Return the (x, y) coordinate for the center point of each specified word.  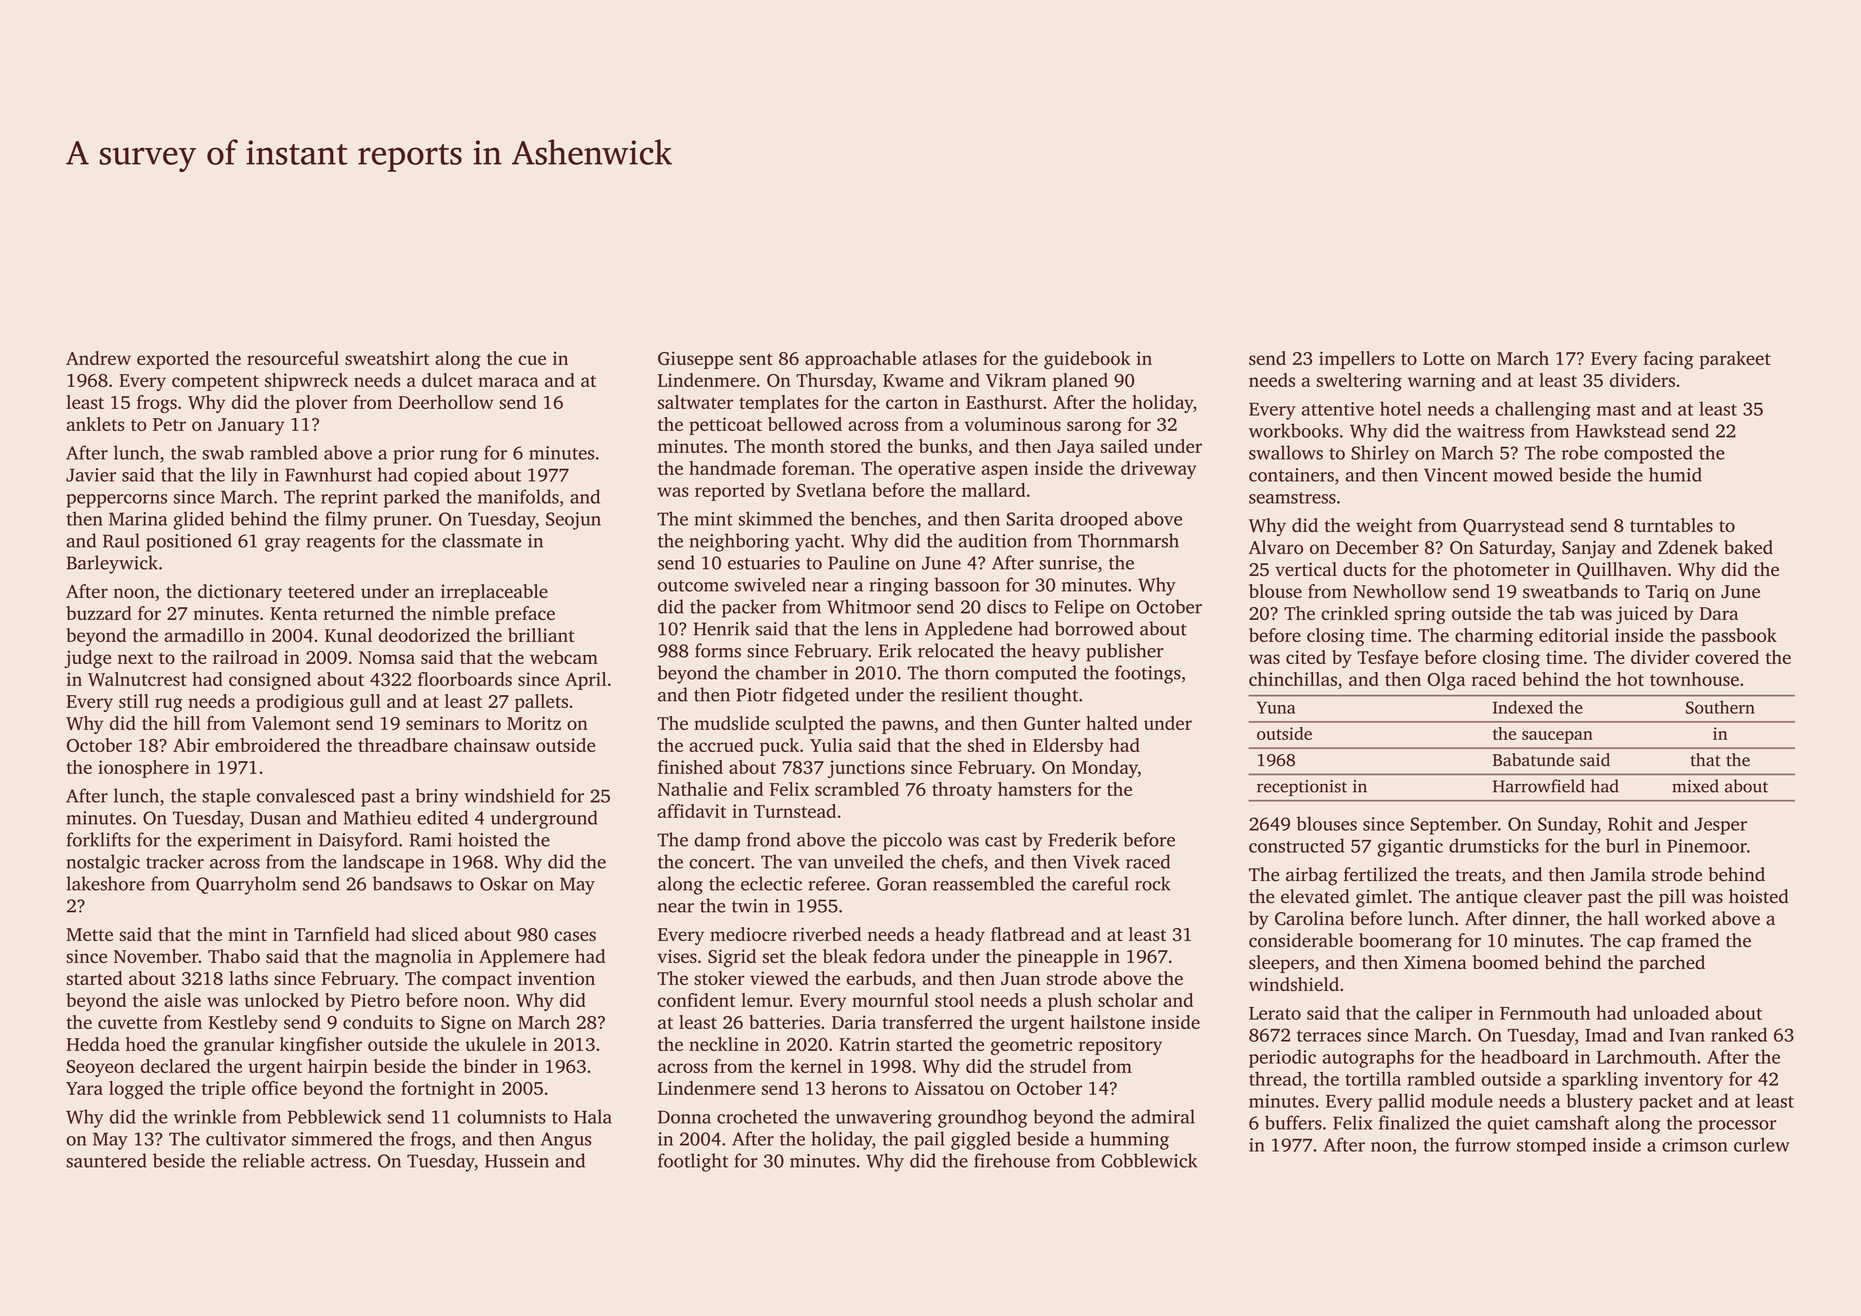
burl (1622, 845)
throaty (962, 791)
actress (338, 1162)
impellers (1357, 360)
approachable (860, 360)
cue (532, 360)
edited (443, 817)
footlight (693, 1162)
